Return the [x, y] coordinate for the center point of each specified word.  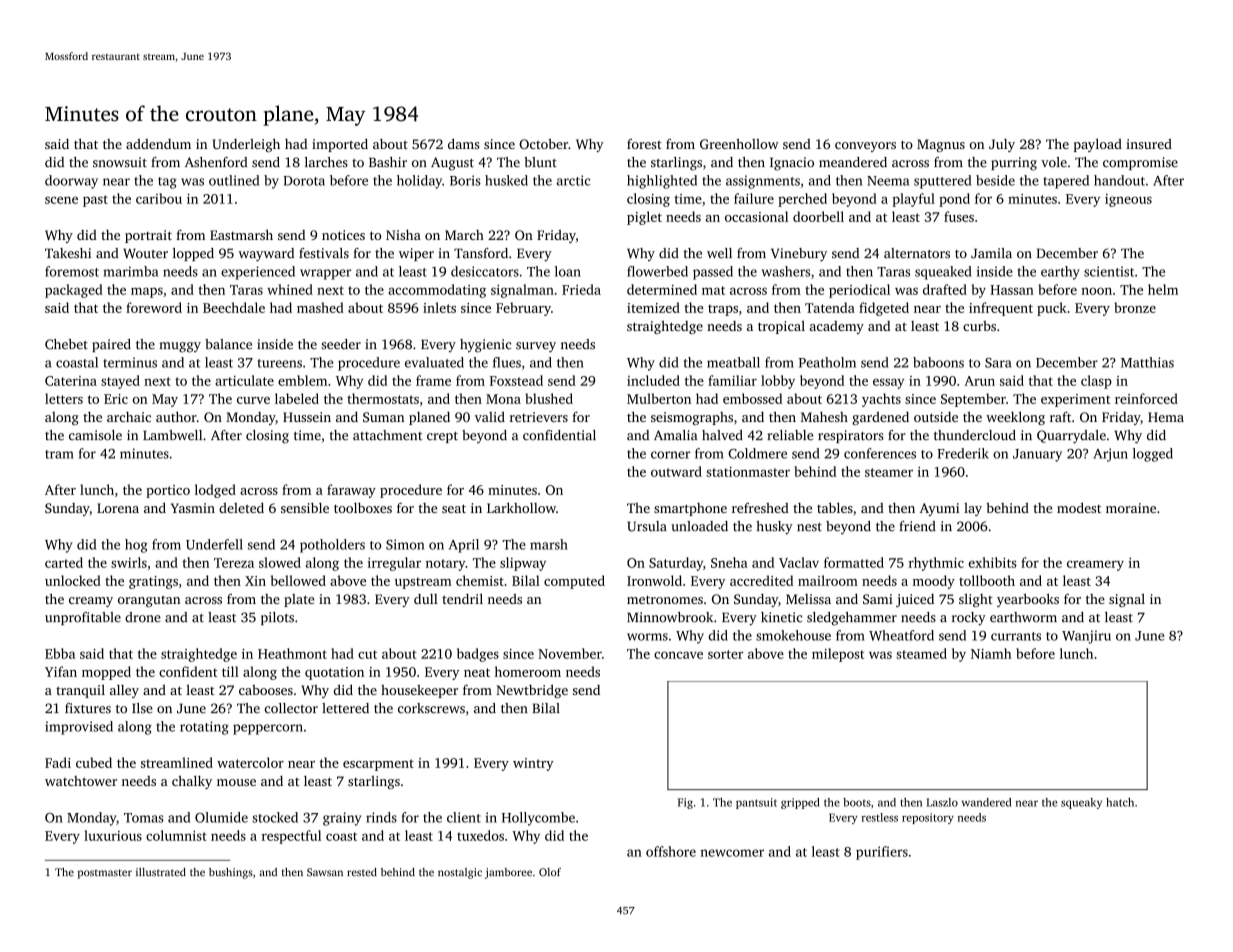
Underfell [214, 544]
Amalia [675, 435]
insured [1149, 144]
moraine [1131, 508]
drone [143, 617]
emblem [302, 380]
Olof [550, 872]
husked [506, 180]
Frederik [963, 453]
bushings [231, 873]
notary [445, 565]
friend [917, 526]
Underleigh [246, 145]
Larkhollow [521, 507]
